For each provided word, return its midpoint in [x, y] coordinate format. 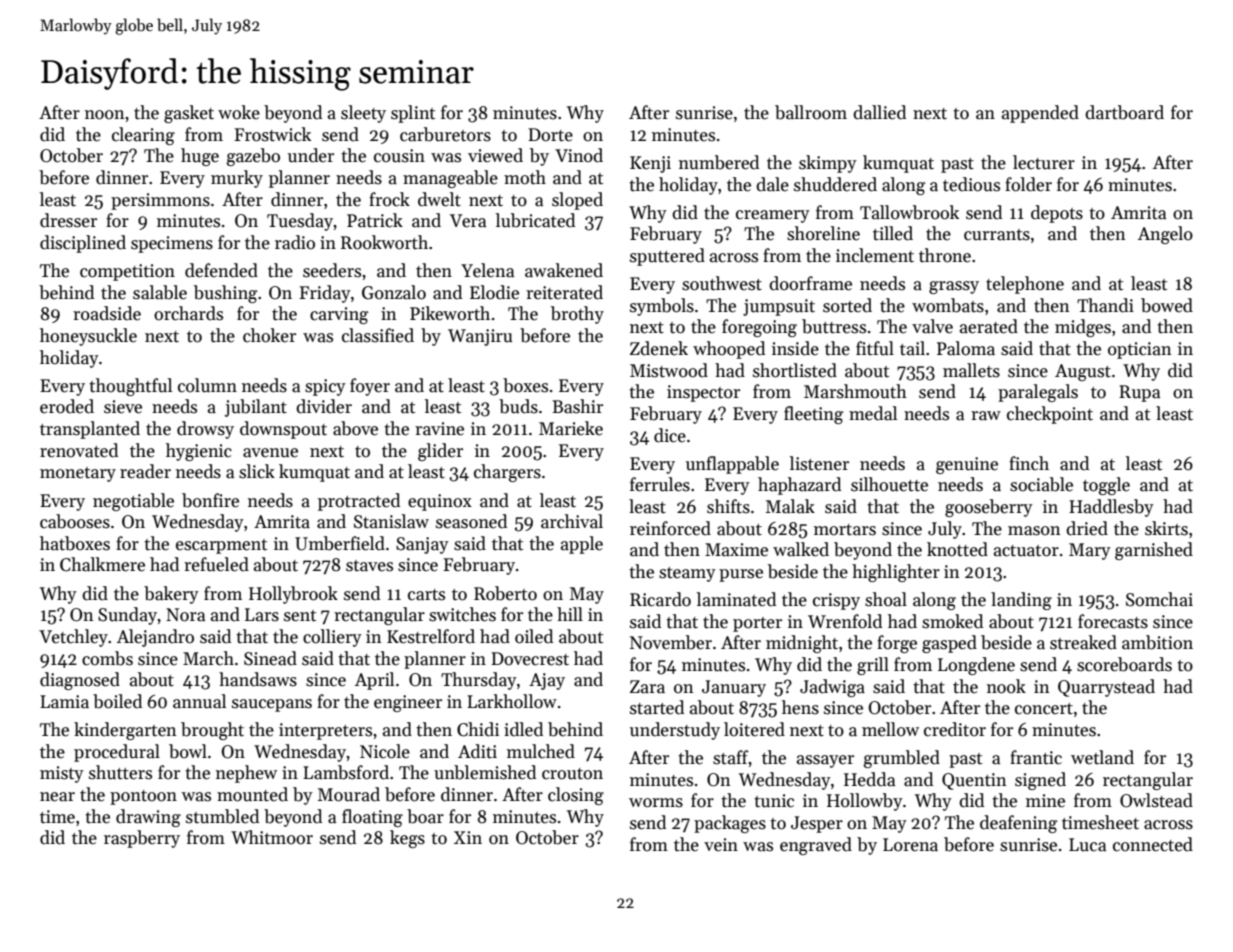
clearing [143, 136]
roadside [107, 313]
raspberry [142, 839]
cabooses [75, 521]
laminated [736, 599]
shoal [886, 599]
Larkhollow [512, 701]
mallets [971, 370]
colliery [332, 638]
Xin [468, 837]
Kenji [650, 164]
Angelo [1165, 235]
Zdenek [659, 348]
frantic [1036, 757]
